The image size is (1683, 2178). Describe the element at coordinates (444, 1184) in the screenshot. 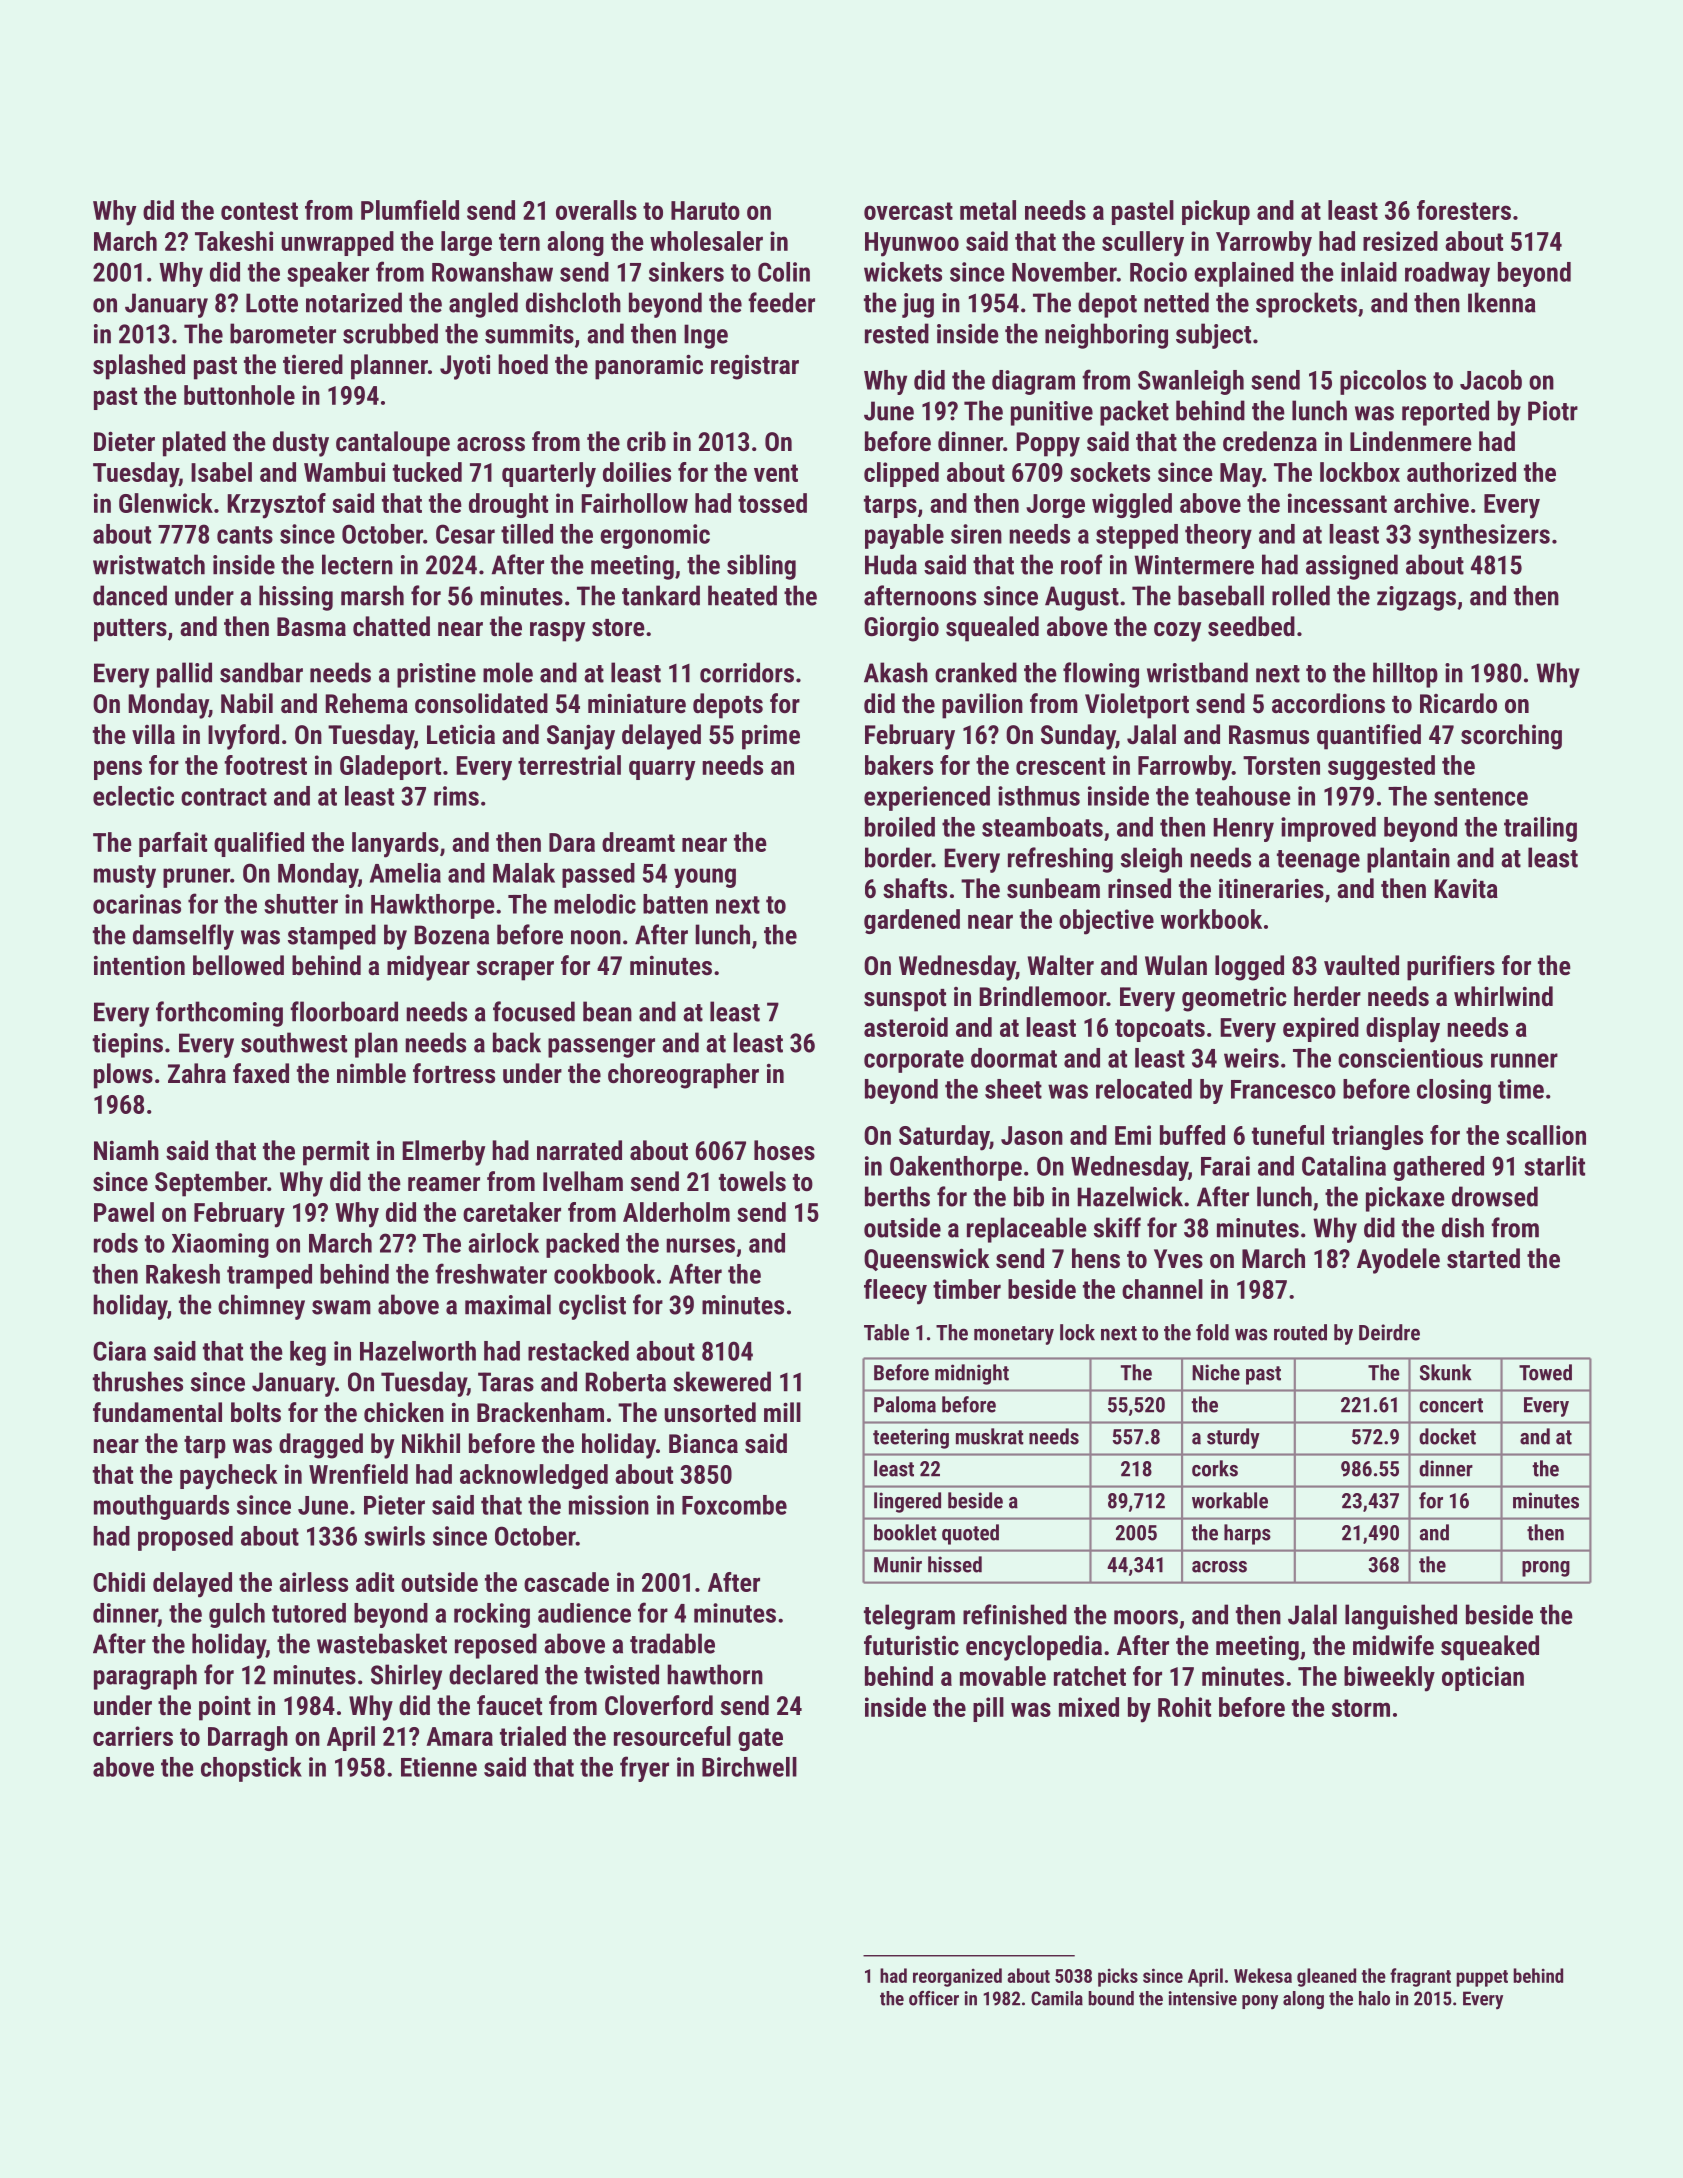

I see `reamer` at that location.
